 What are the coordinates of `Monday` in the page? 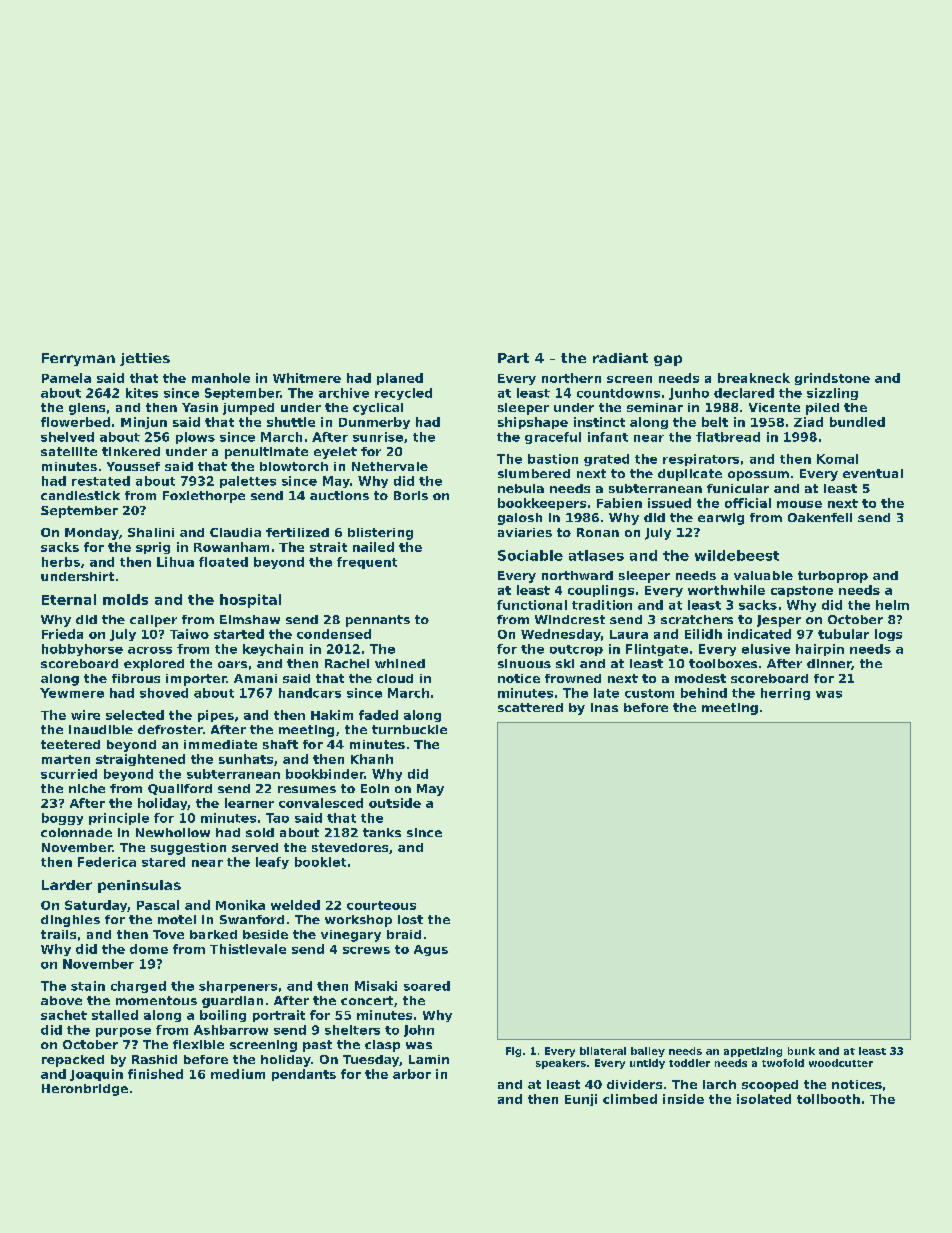 It's located at (92, 534).
